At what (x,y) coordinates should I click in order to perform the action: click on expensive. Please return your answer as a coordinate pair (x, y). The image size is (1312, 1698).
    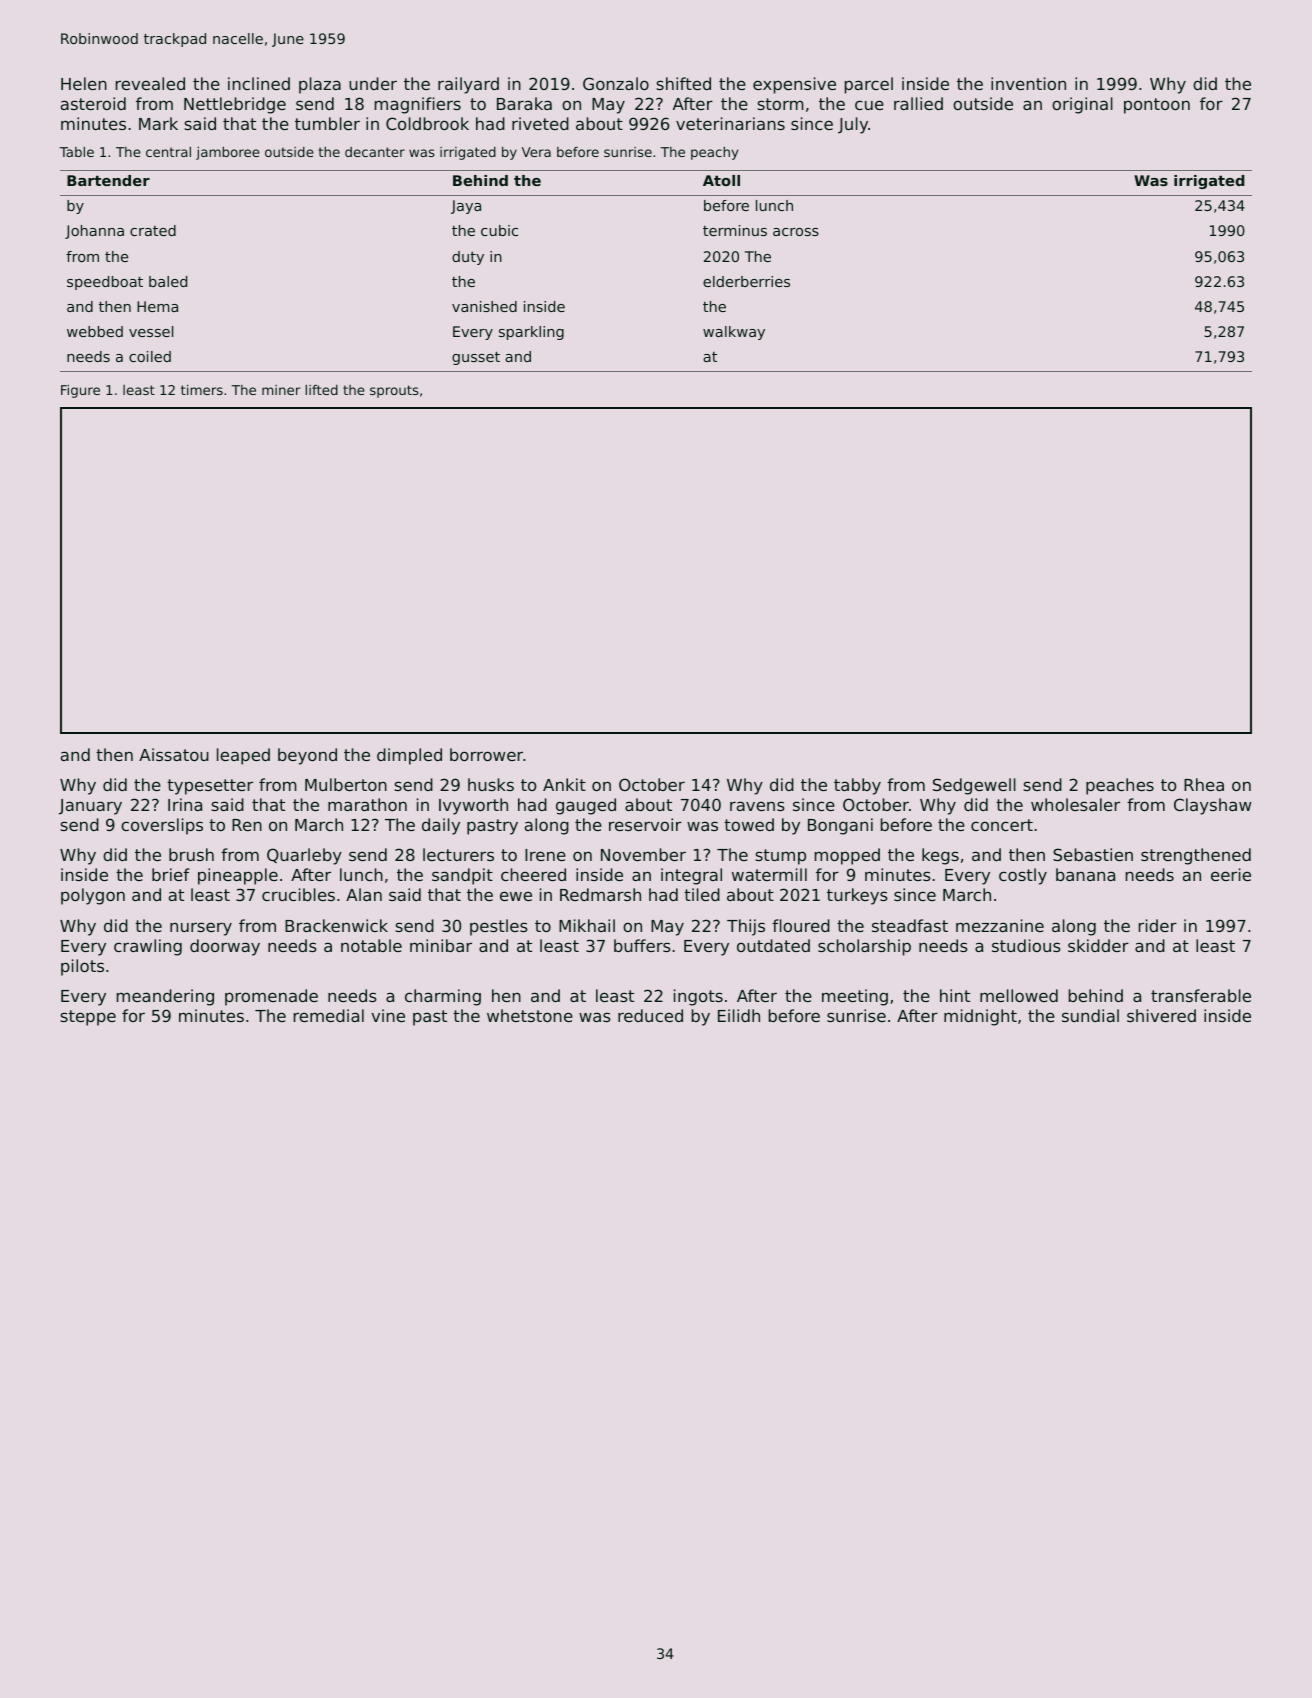
    Looking at the image, I should click on (794, 85).
